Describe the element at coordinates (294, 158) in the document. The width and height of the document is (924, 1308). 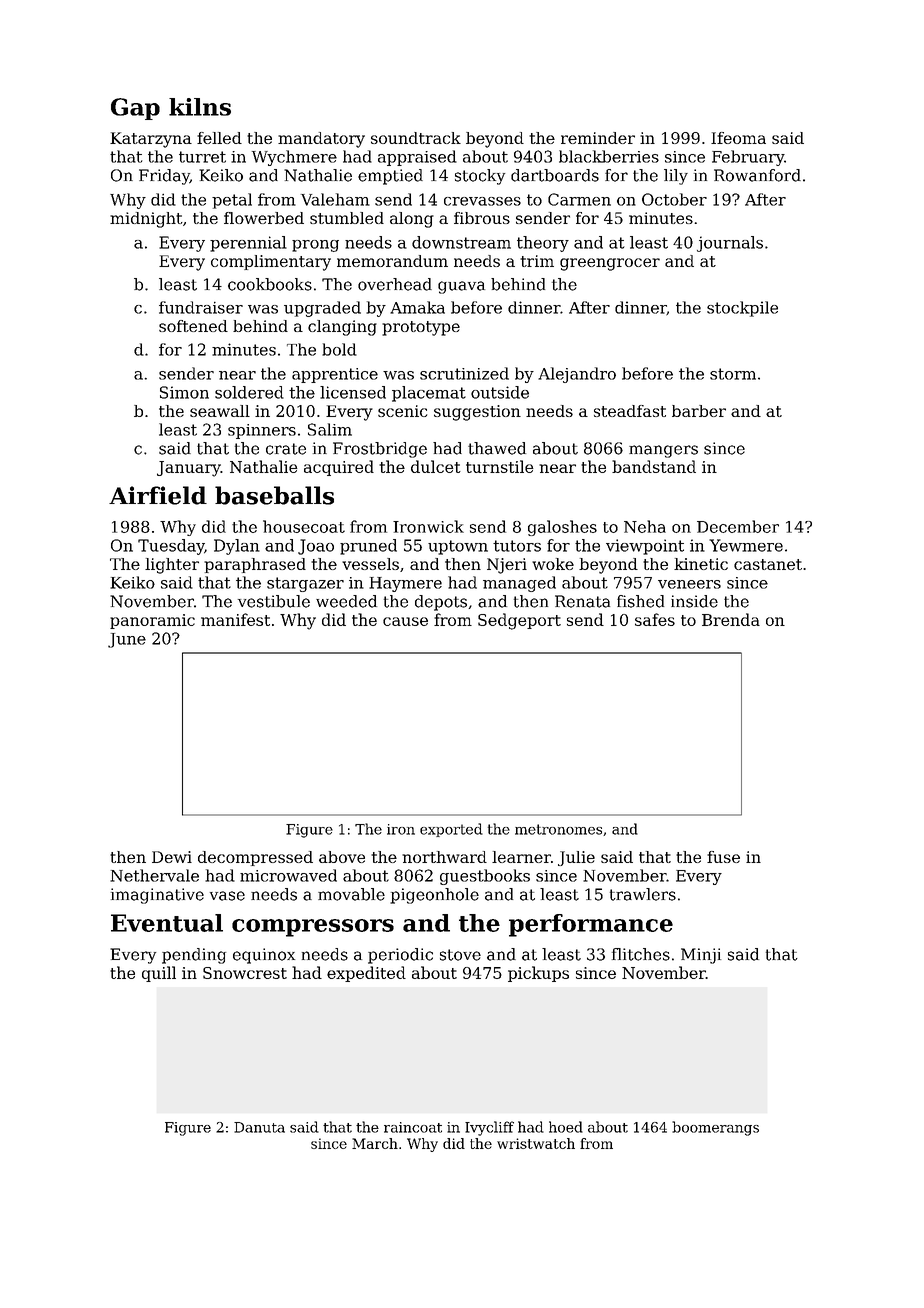
I see `Wychmere` at that location.
